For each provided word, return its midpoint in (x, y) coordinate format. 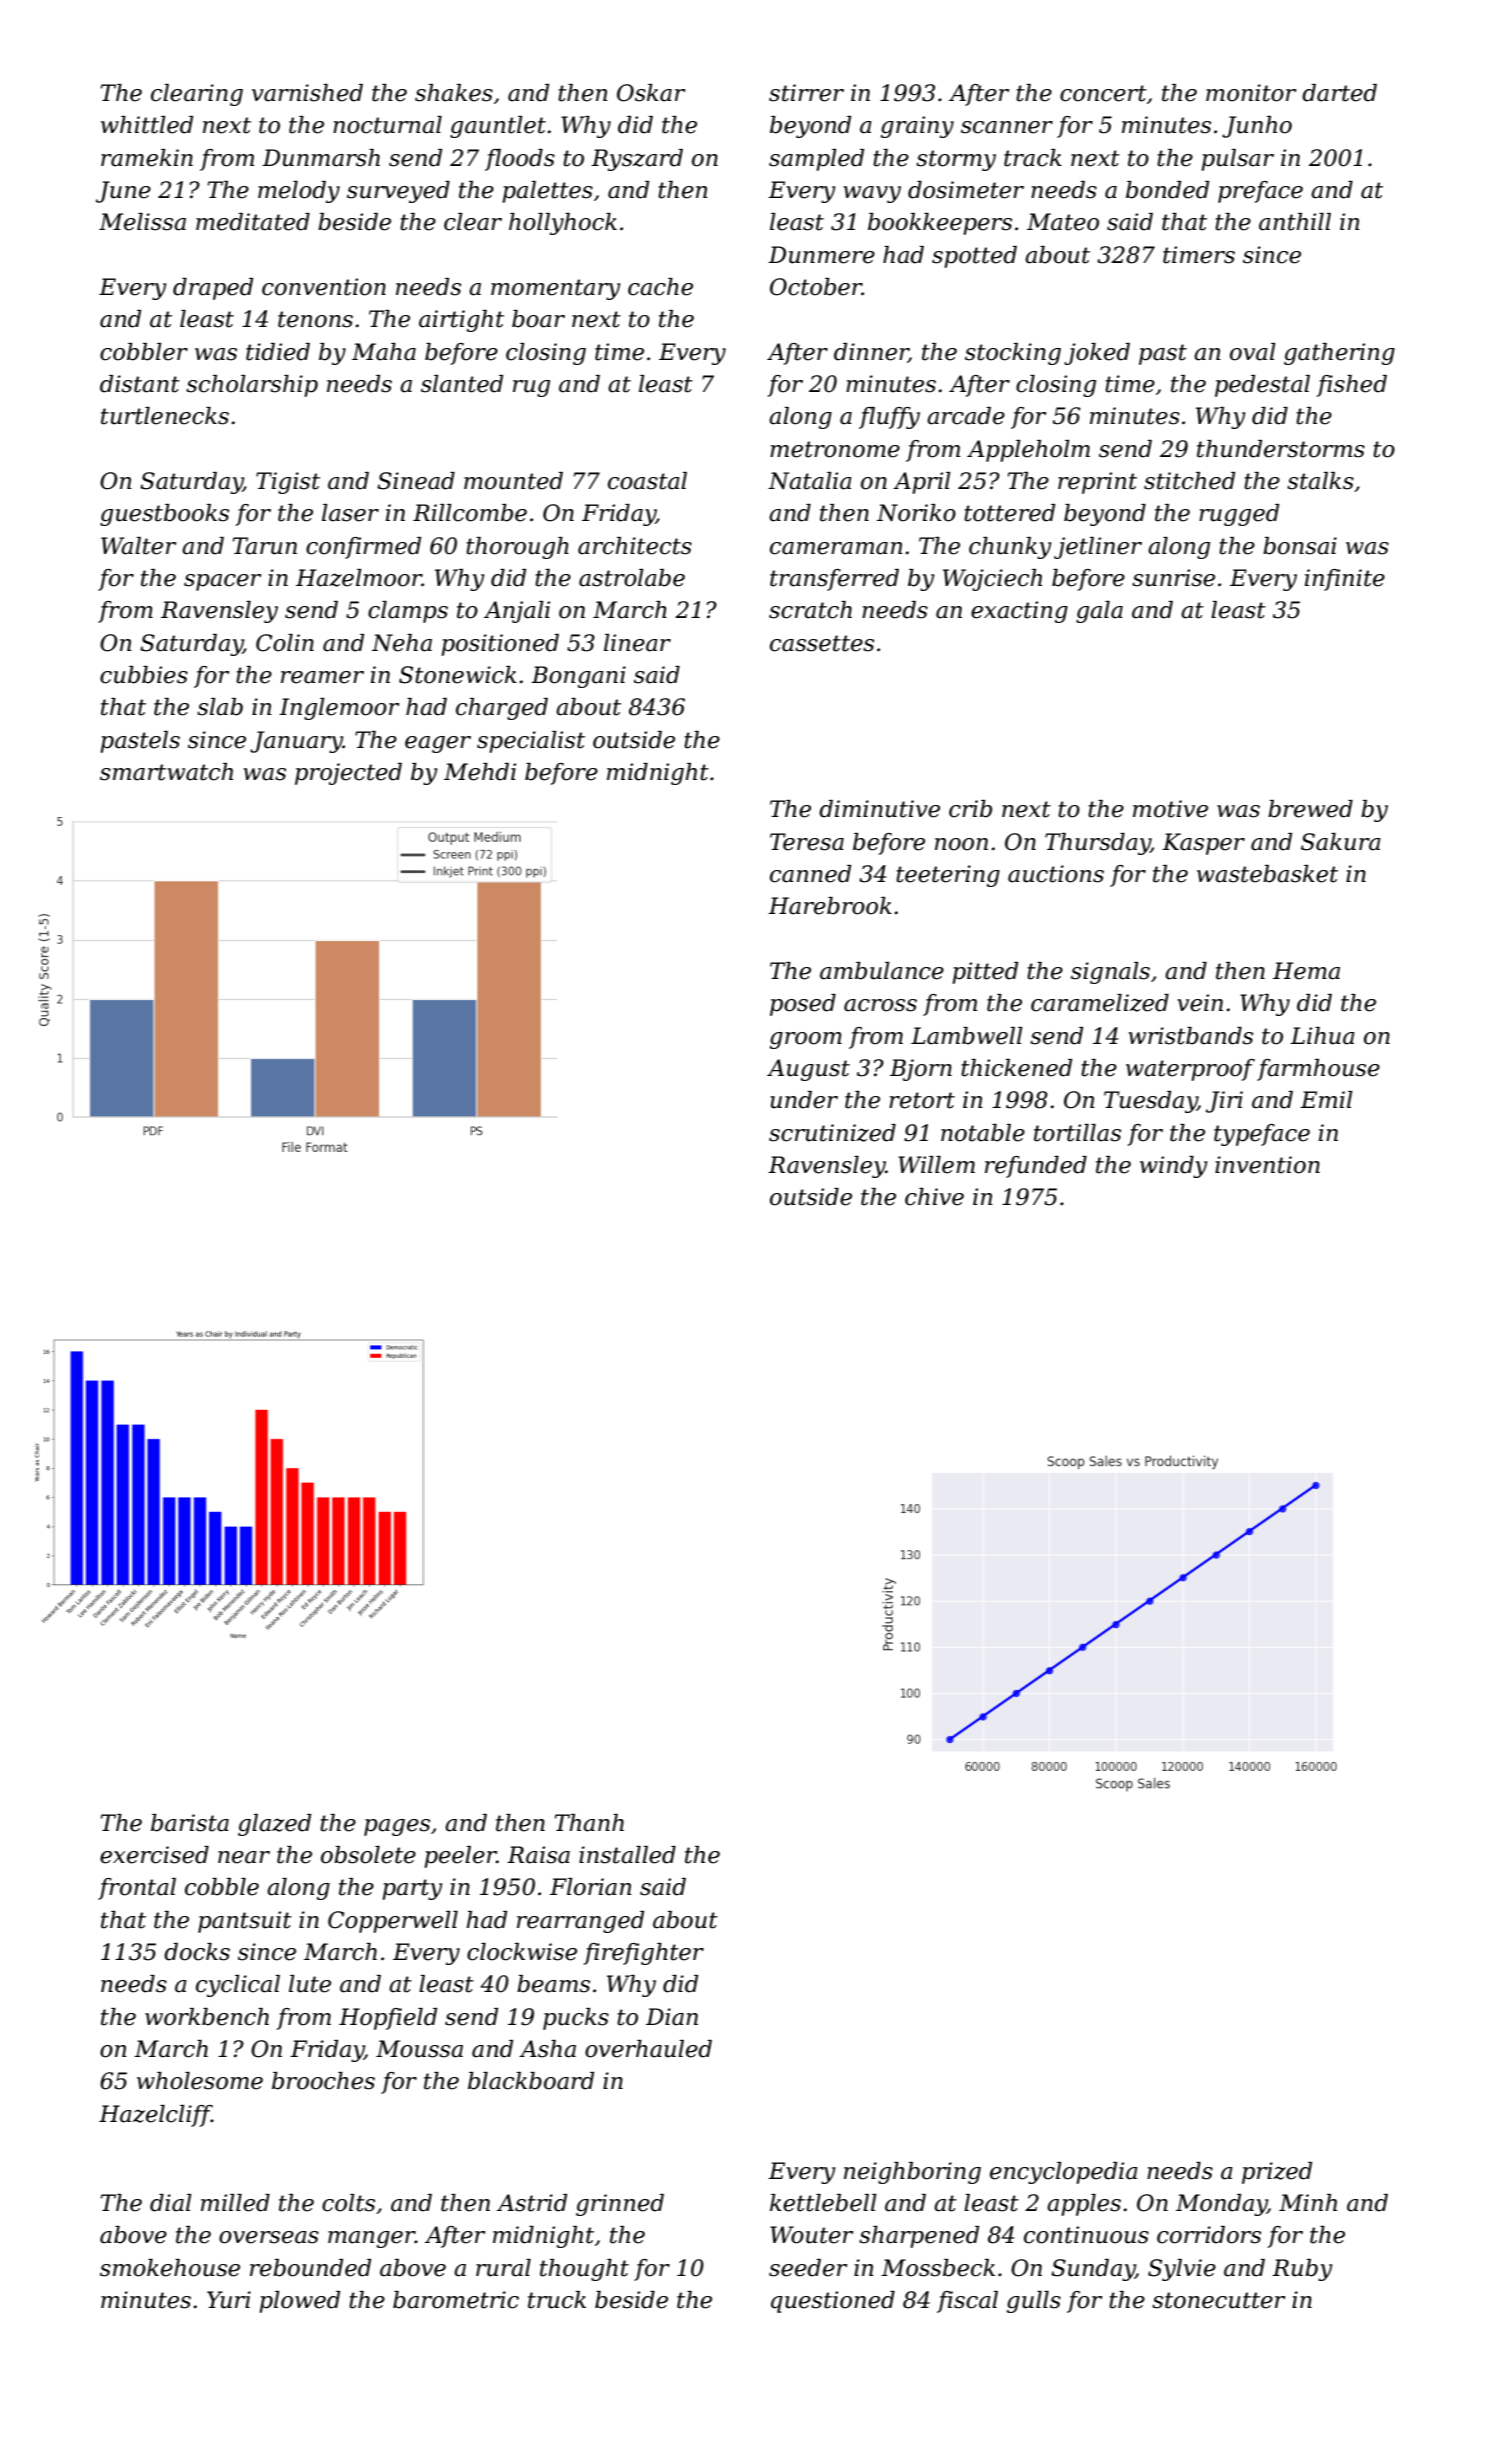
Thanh (589, 1823)
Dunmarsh (321, 158)
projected (348, 774)
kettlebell (823, 2203)
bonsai (1300, 546)
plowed (299, 2302)
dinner (871, 352)
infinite (1345, 580)
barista (190, 1823)
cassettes (822, 643)
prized (1277, 2173)
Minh (1308, 2202)
